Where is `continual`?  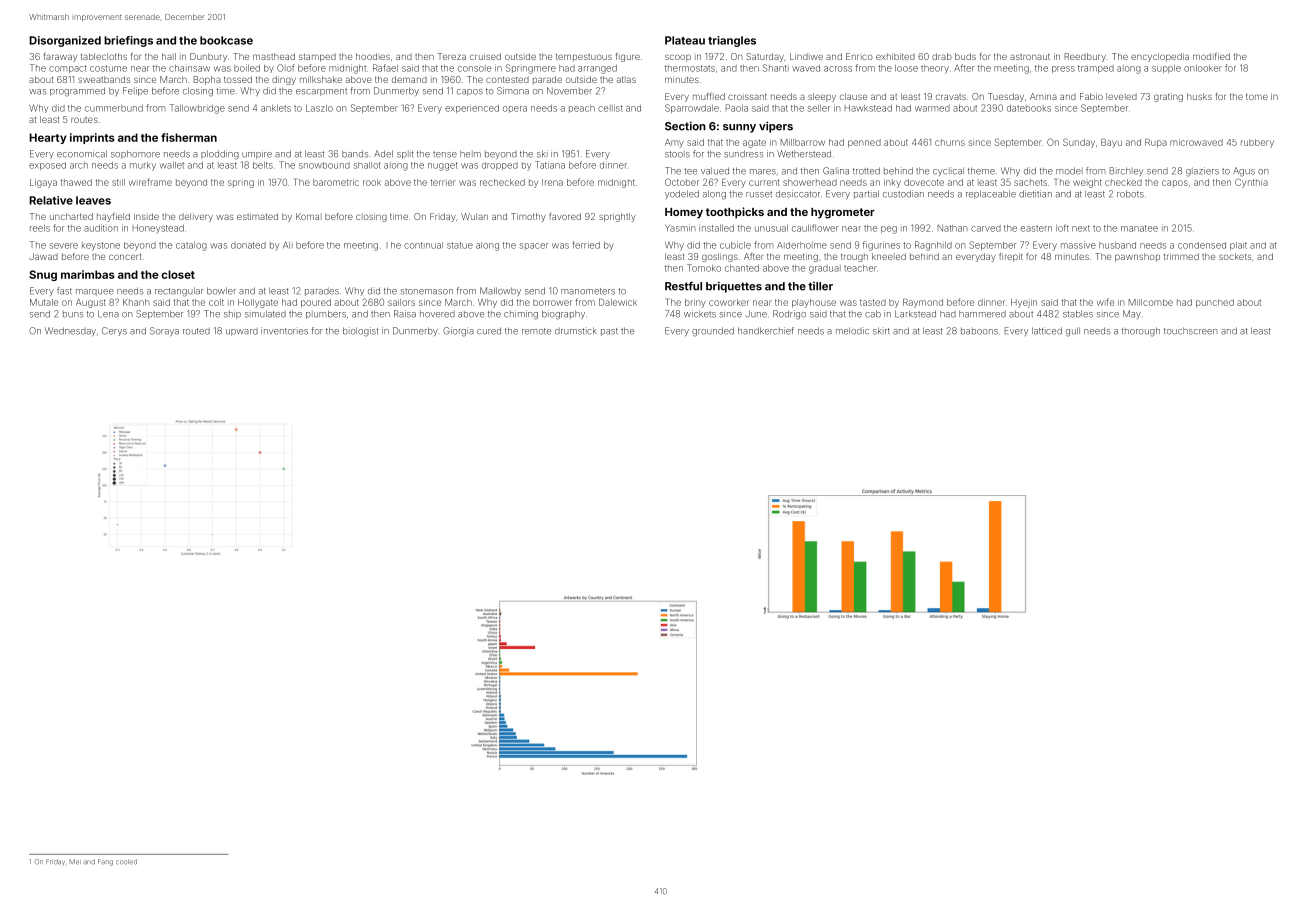 continual is located at coordinates (423, 245).
